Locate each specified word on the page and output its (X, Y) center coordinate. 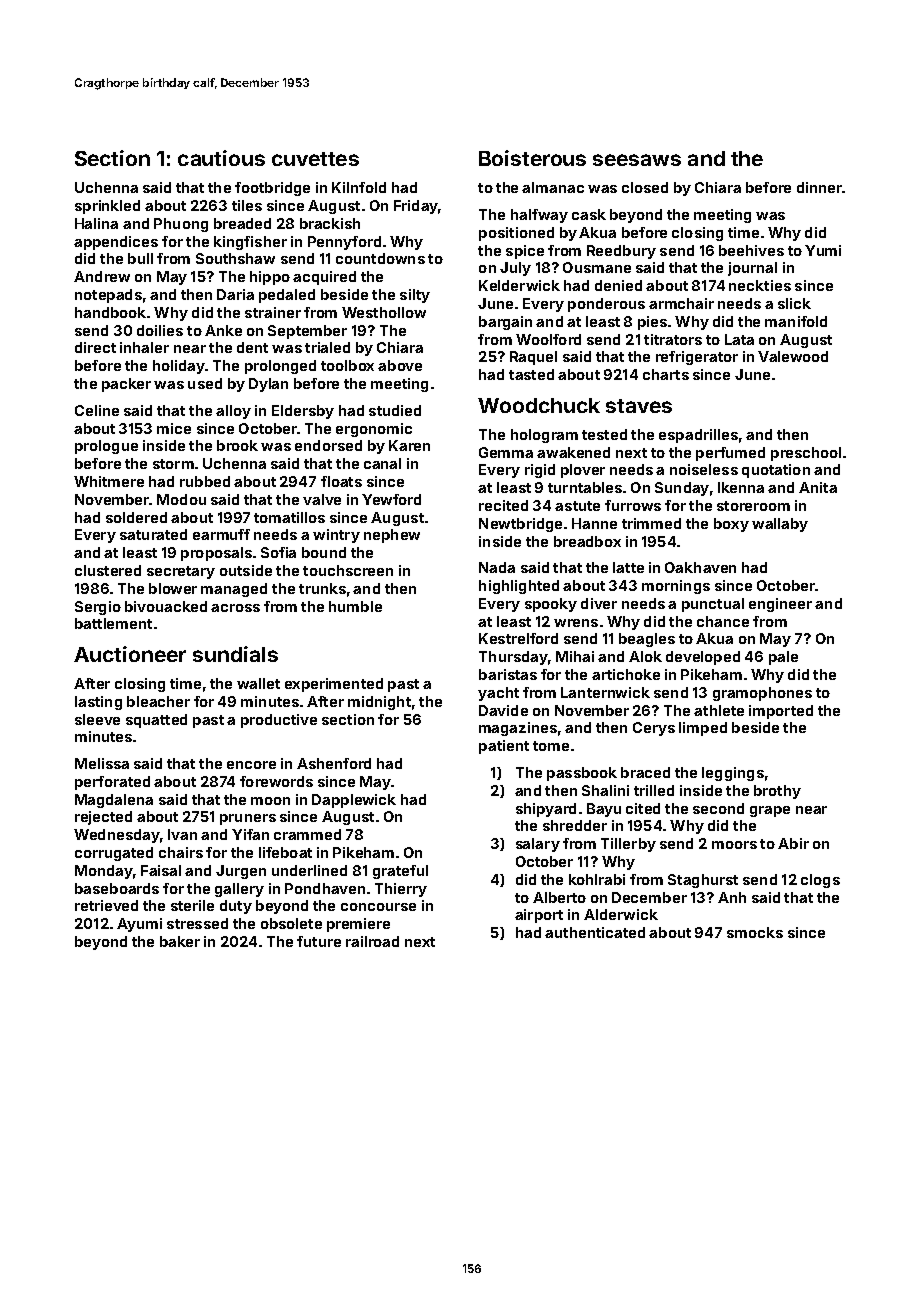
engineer (780, 605)
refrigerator (697, 358)
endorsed (328, 445)
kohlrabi (597, 879)
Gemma (506, 452)
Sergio (98, 608)
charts (666, 374)
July (515, 269)
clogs (820, 881)
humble (355, 606)
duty (236, 907)
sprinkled (107, 207)
